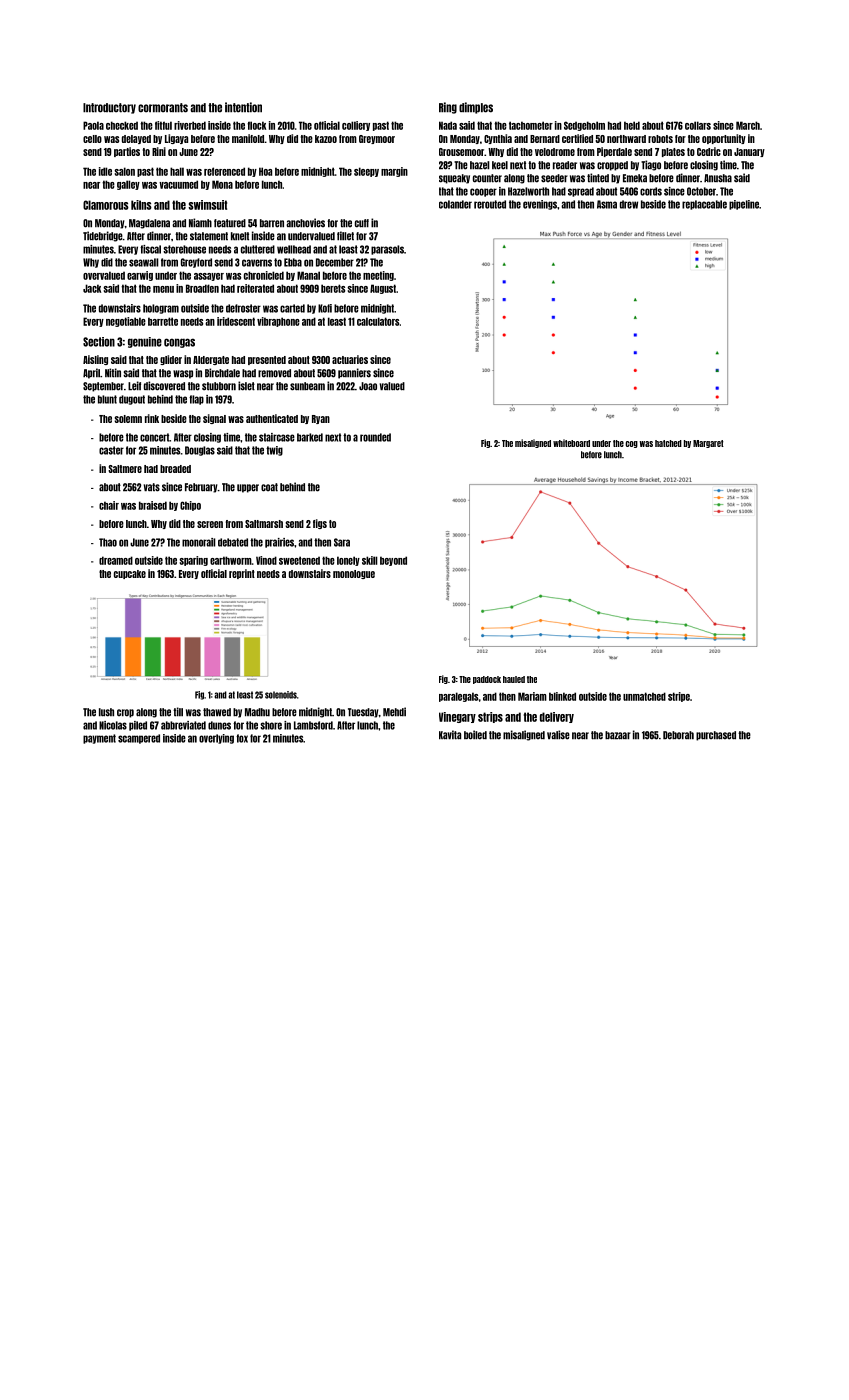 The width and height of the screenshot is (849, 1400). Describe the element at coordinates (257, 712) in the screenshot. I see `Madhu` at that location.
